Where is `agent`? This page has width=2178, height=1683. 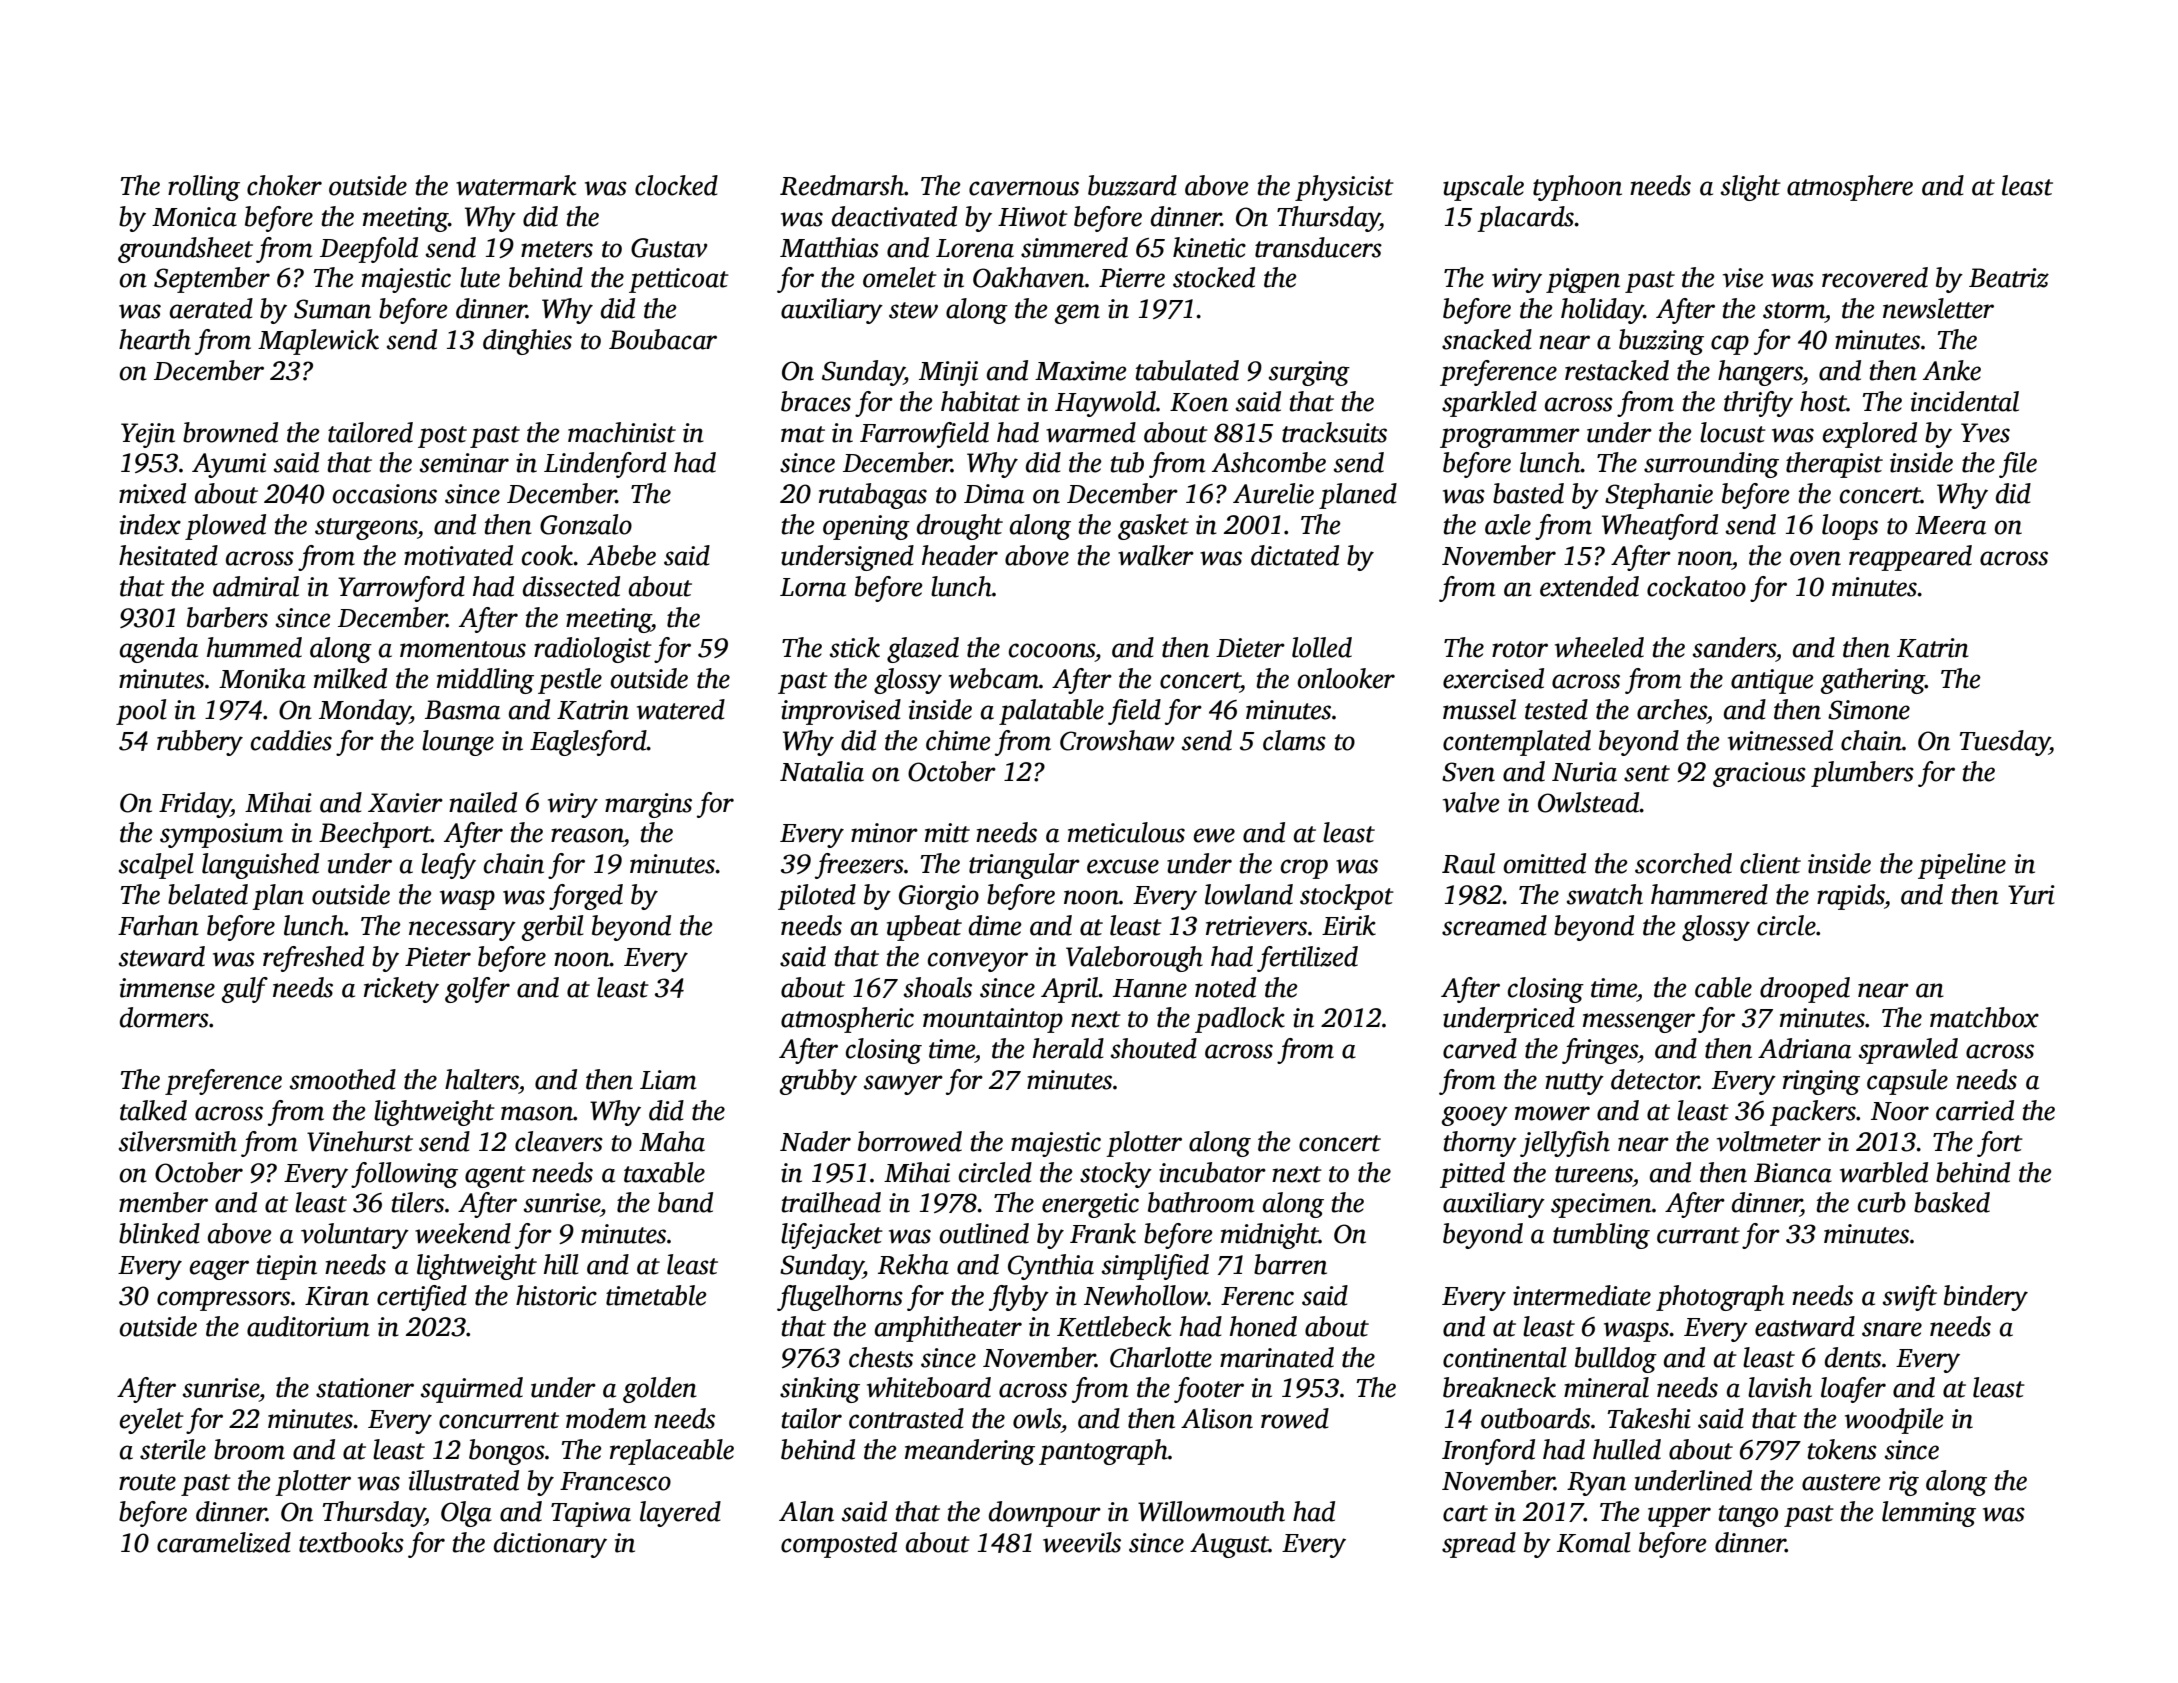
agent is located at coordinates (495, 1177).
